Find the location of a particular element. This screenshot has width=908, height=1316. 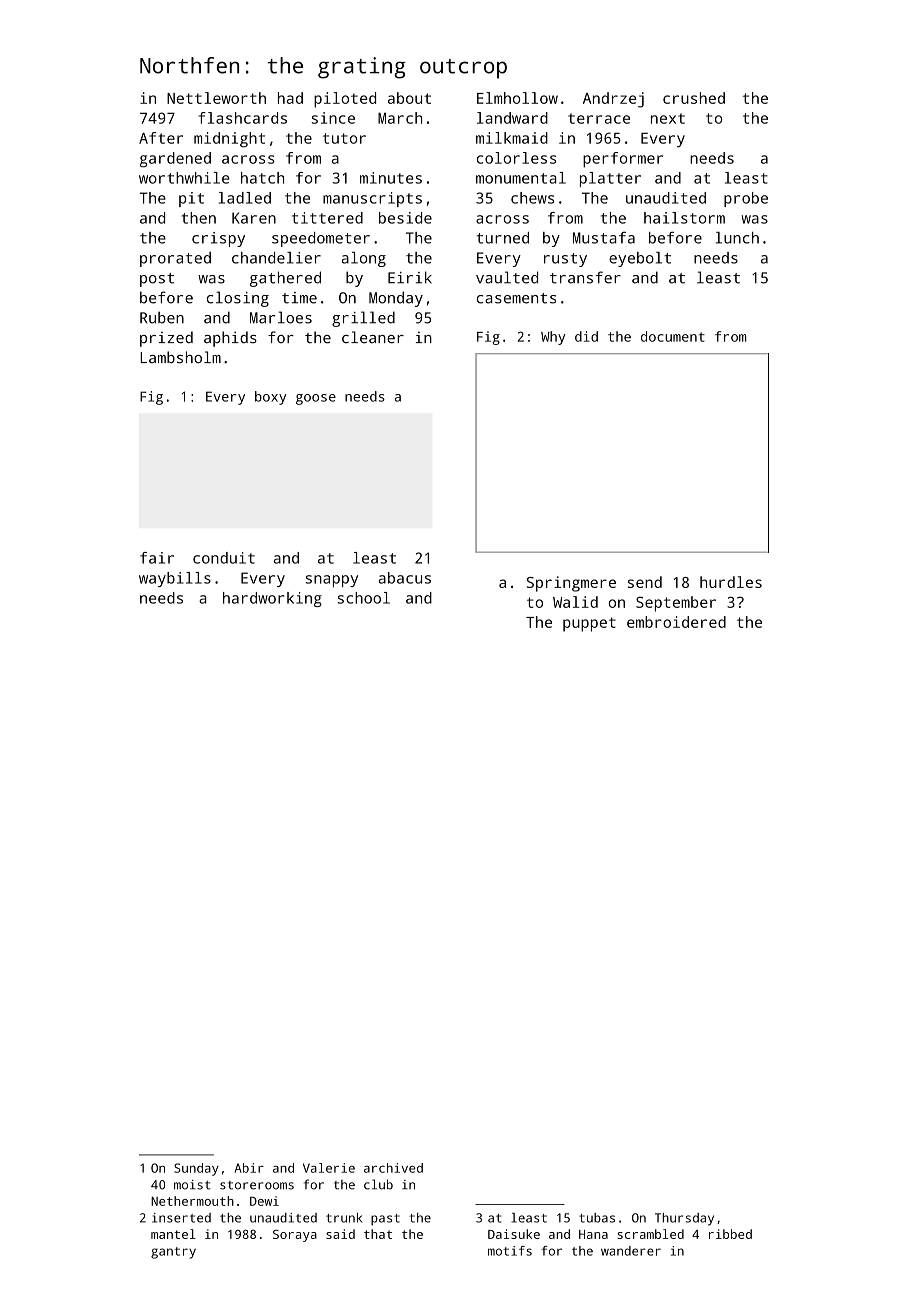

waybills is located at coordinates (175, 579).
